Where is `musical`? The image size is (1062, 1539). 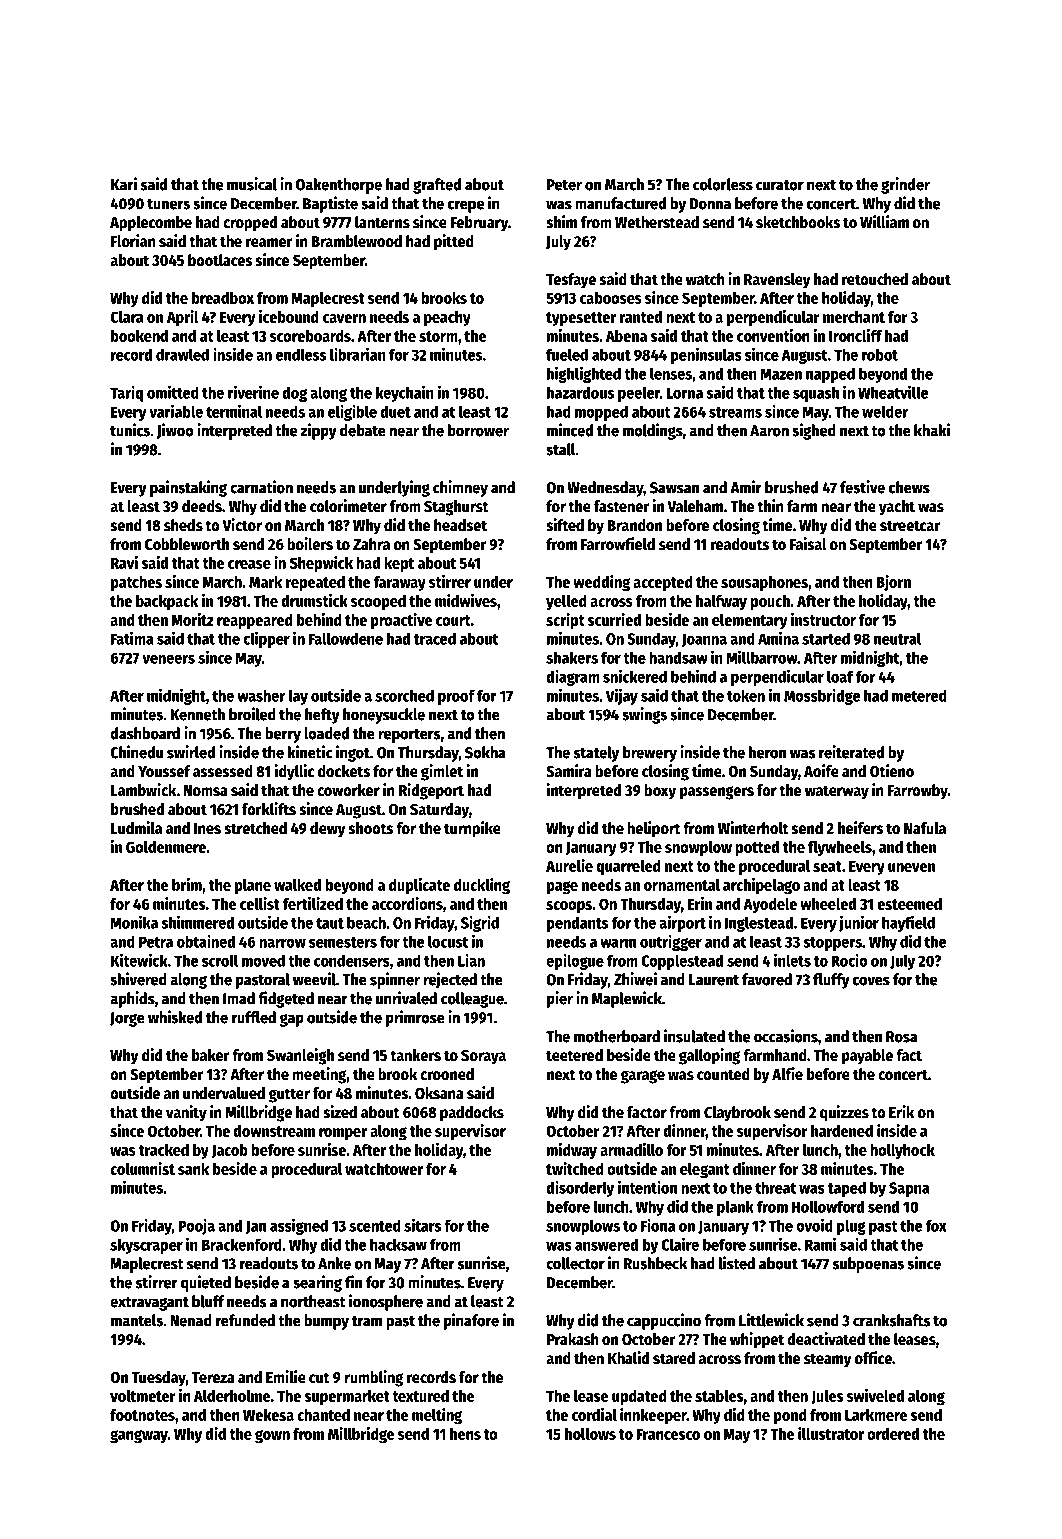 musical is located at coordinates (252, 184).
